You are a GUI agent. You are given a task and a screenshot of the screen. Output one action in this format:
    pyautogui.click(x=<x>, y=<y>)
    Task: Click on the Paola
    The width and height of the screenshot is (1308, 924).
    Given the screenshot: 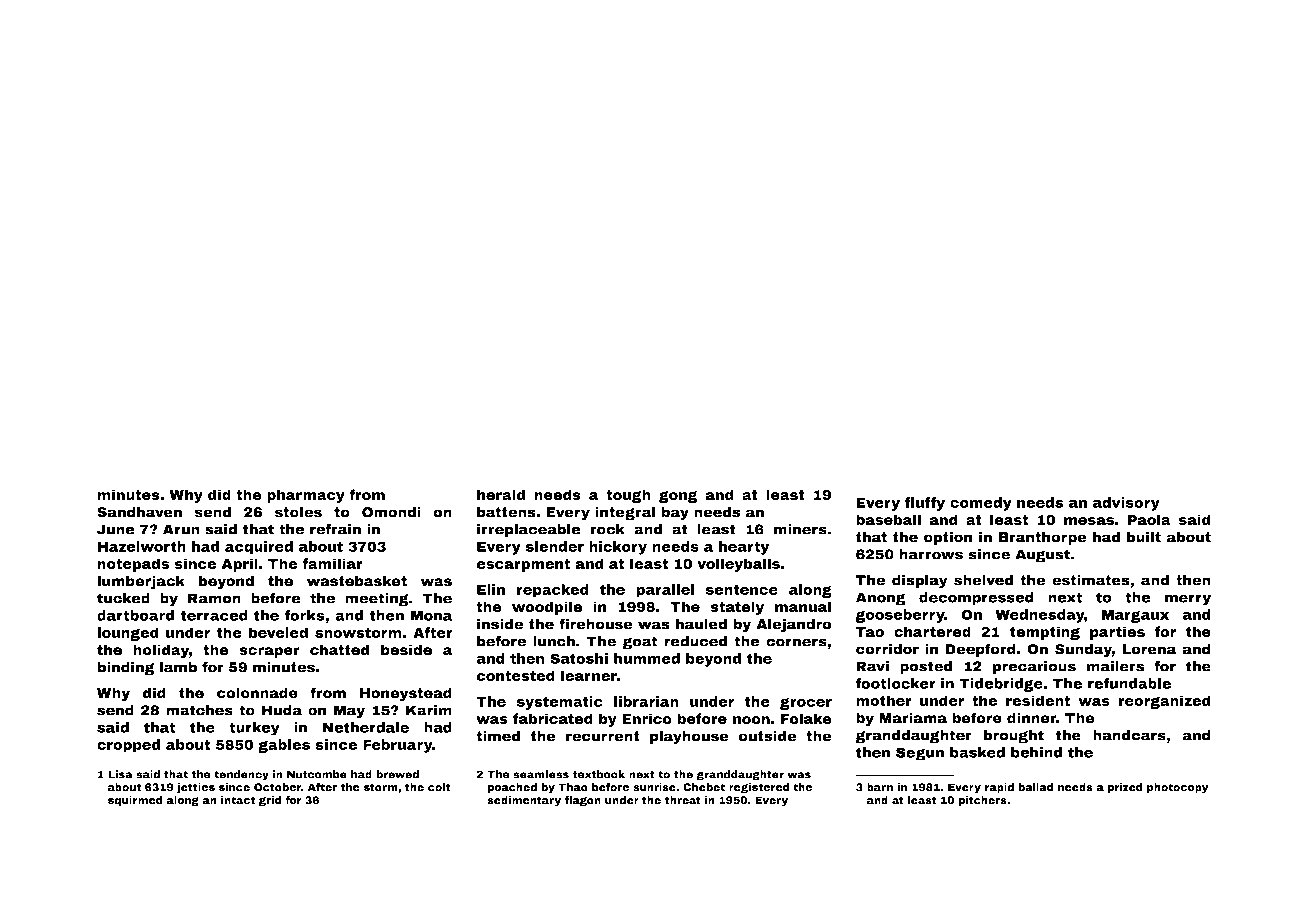 What is the action you would take?
    pyautogui.click(x=1149, y=519)
